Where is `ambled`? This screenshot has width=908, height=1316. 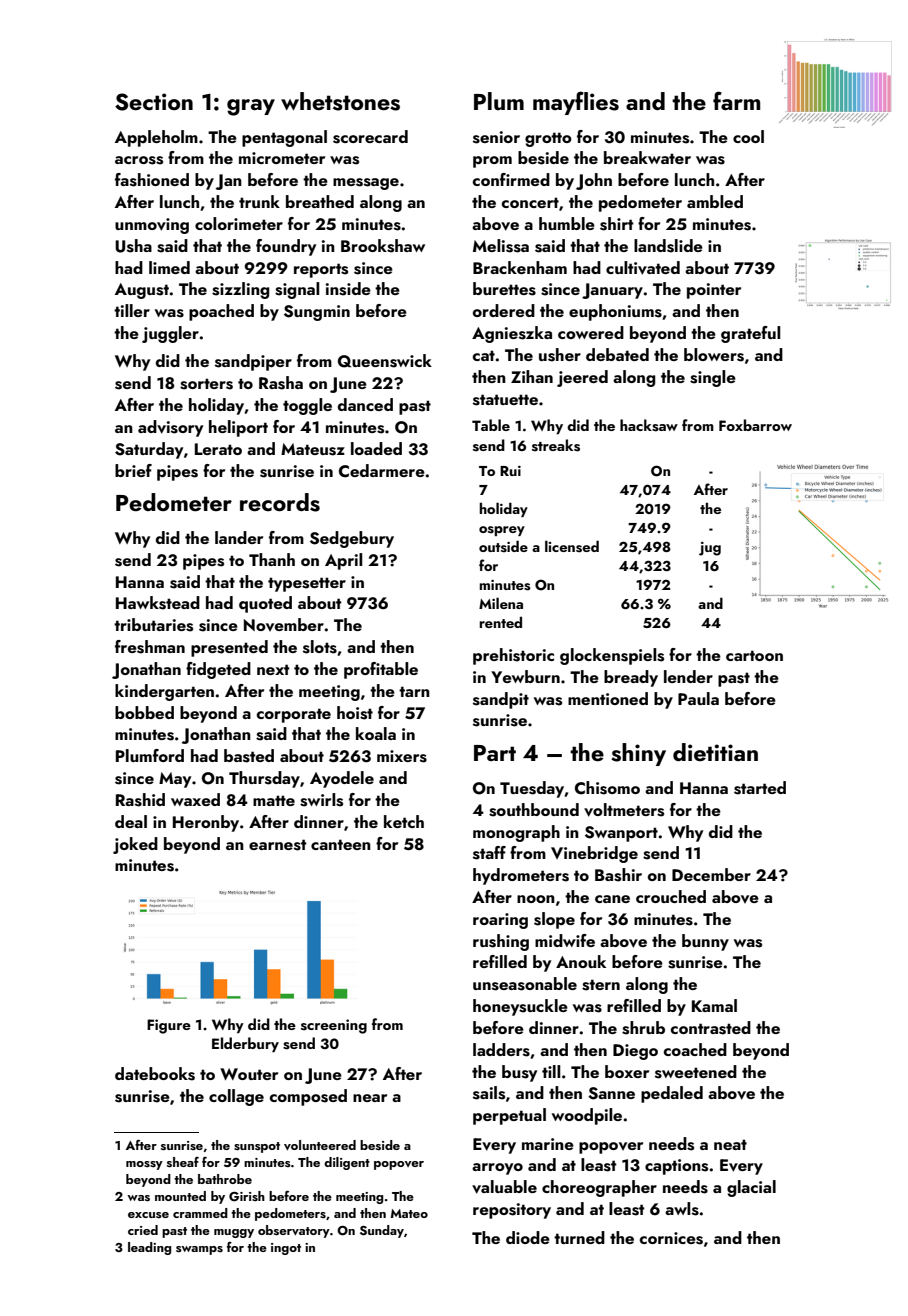 ambled is located at coordinates (715, 201).
